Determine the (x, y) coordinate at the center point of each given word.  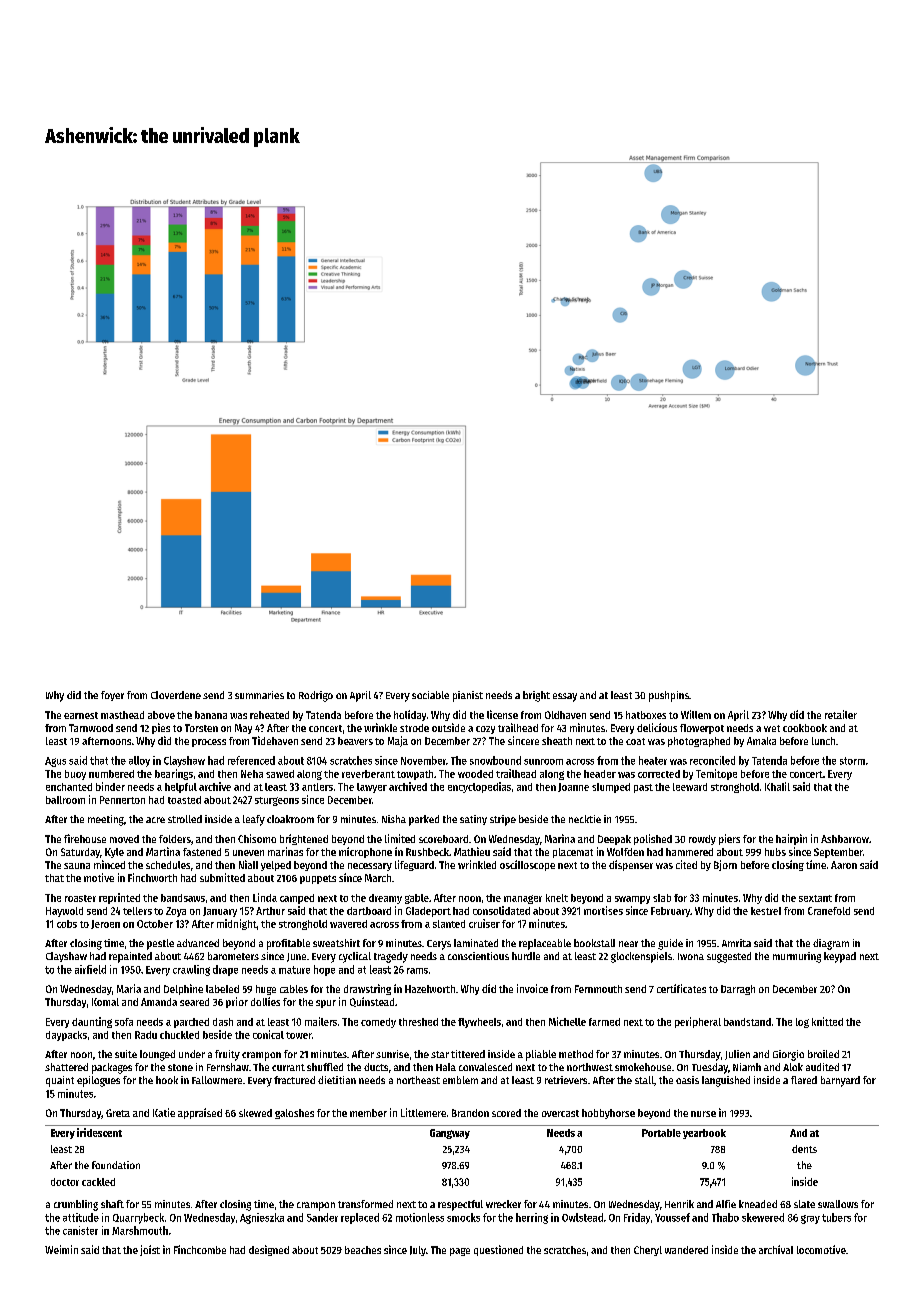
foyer (112, 696)
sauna (77, 866)
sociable (430, 695)
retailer (841, 714)
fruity (227, 1055)
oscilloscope (527, 865)
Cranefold (829, 911)
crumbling (76, 1205)
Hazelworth (430, 989)
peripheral (698, 1022)
